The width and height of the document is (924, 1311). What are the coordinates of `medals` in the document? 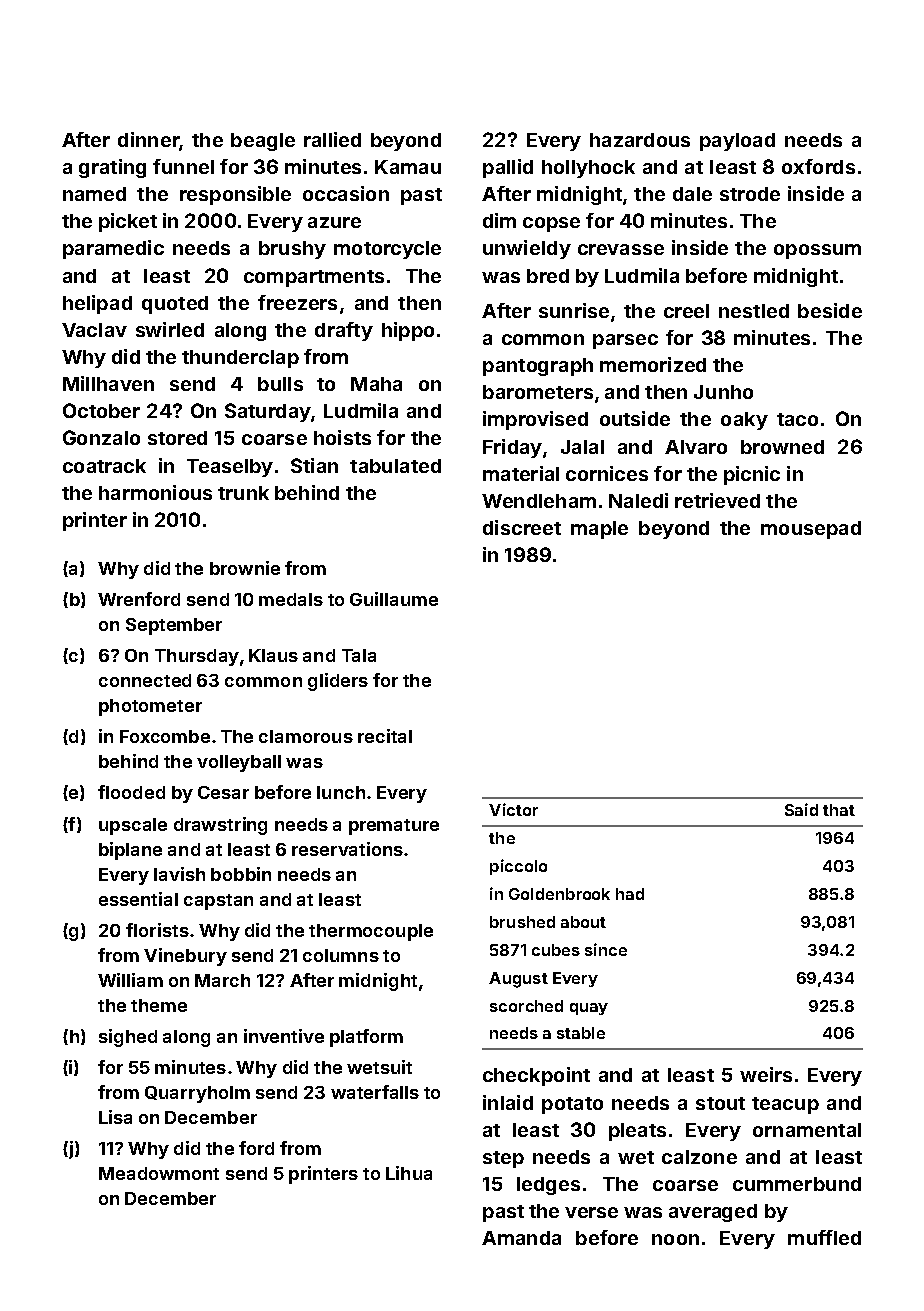 It's located at (291, 599).
